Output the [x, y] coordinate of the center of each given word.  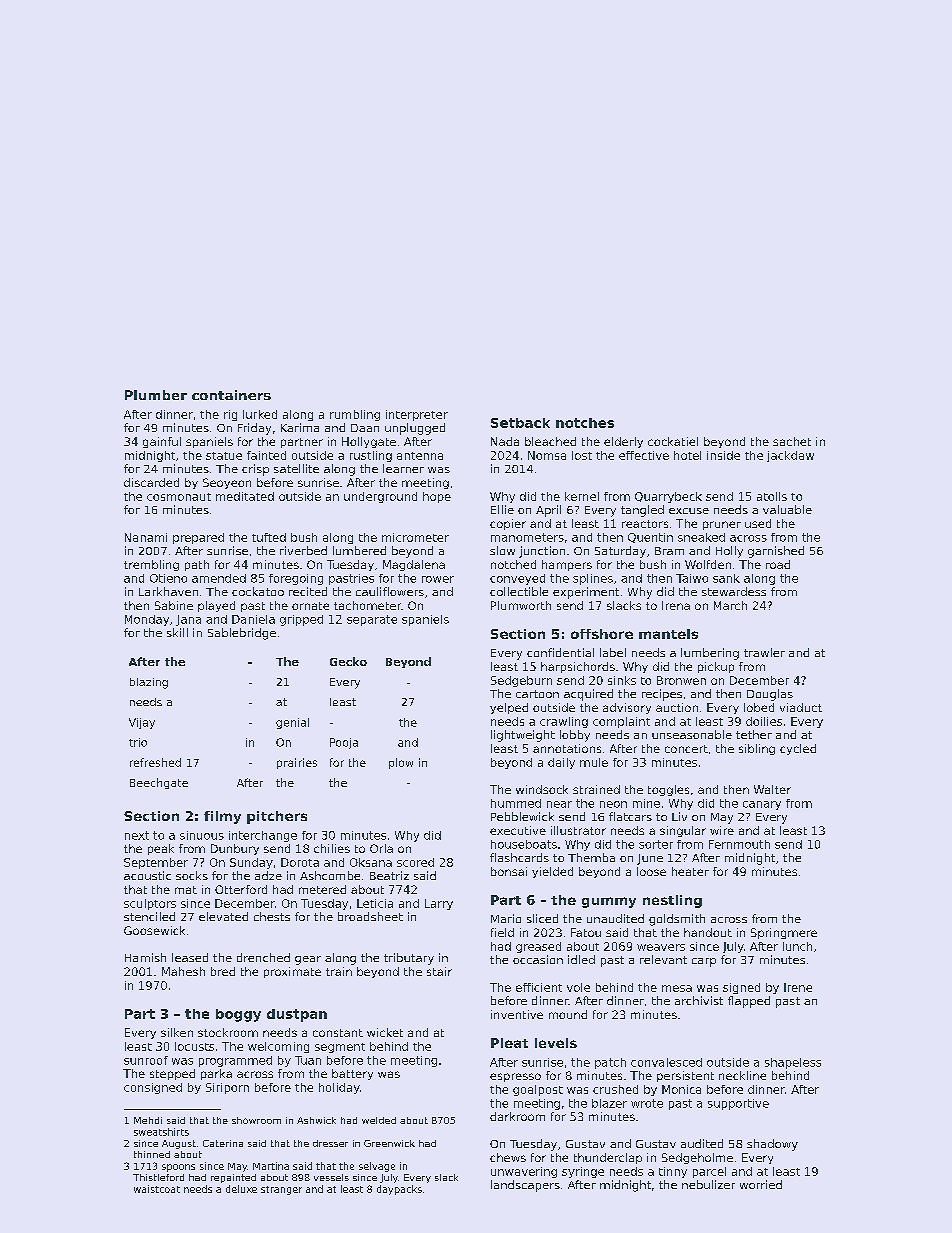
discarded [151, 482]
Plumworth [521, 605]
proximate [292, 972]
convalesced [666, 1062]
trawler [764, 652]
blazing [149, 683]
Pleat [509, 1043]
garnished [776, 552]
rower [438, 579]
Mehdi [148, 1120]
